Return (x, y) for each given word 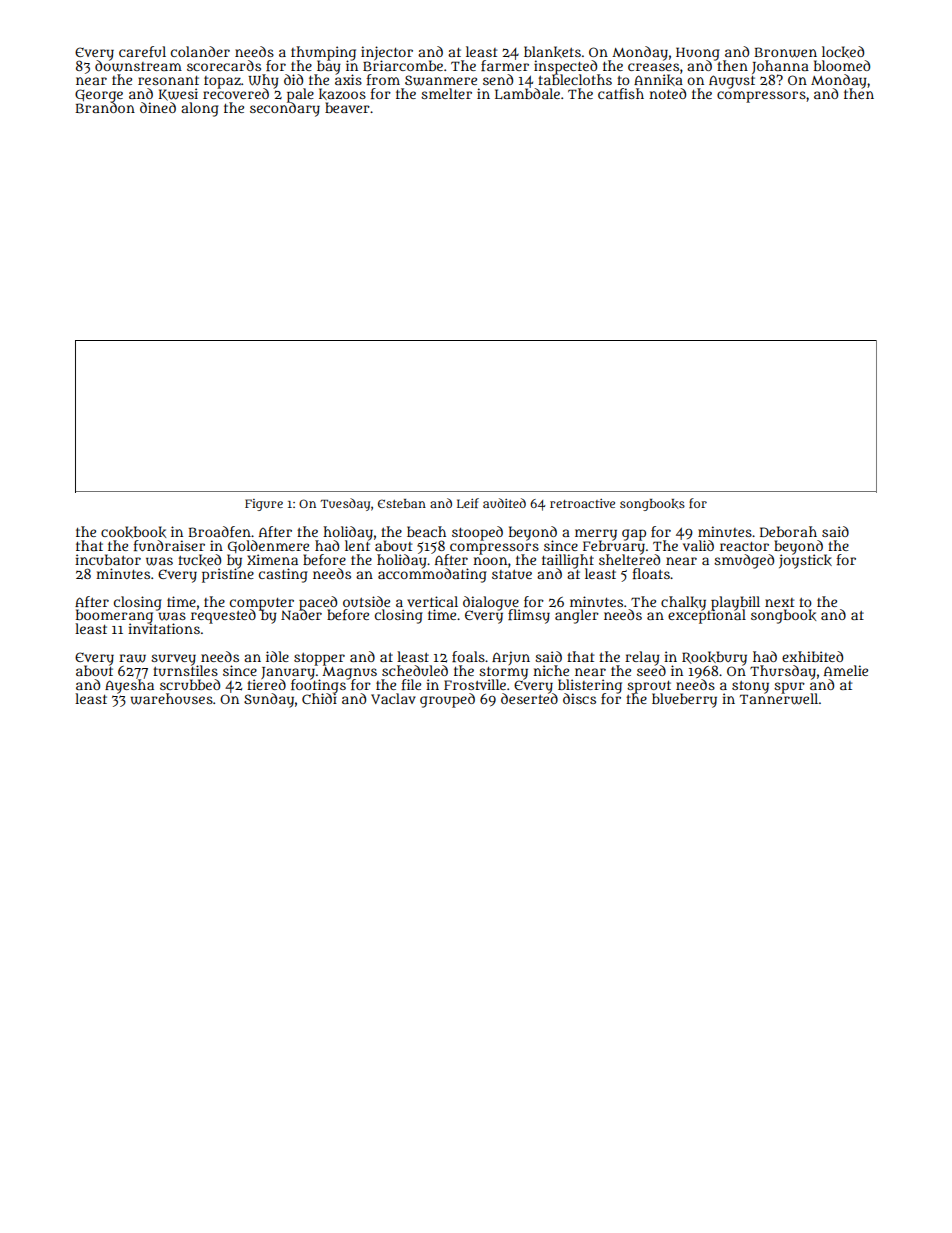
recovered (236, 94)
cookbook (133, 532)
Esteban (402, 503)
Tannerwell (779, 699)
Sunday (269, 700)
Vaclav (393, 698)
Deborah (788, 531)
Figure (264, 505)
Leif (468, 503)
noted (667, 93)
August (732, 82)
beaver (347, 107)
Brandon (105, 107)
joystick (805, 561)
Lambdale (527, 93)
